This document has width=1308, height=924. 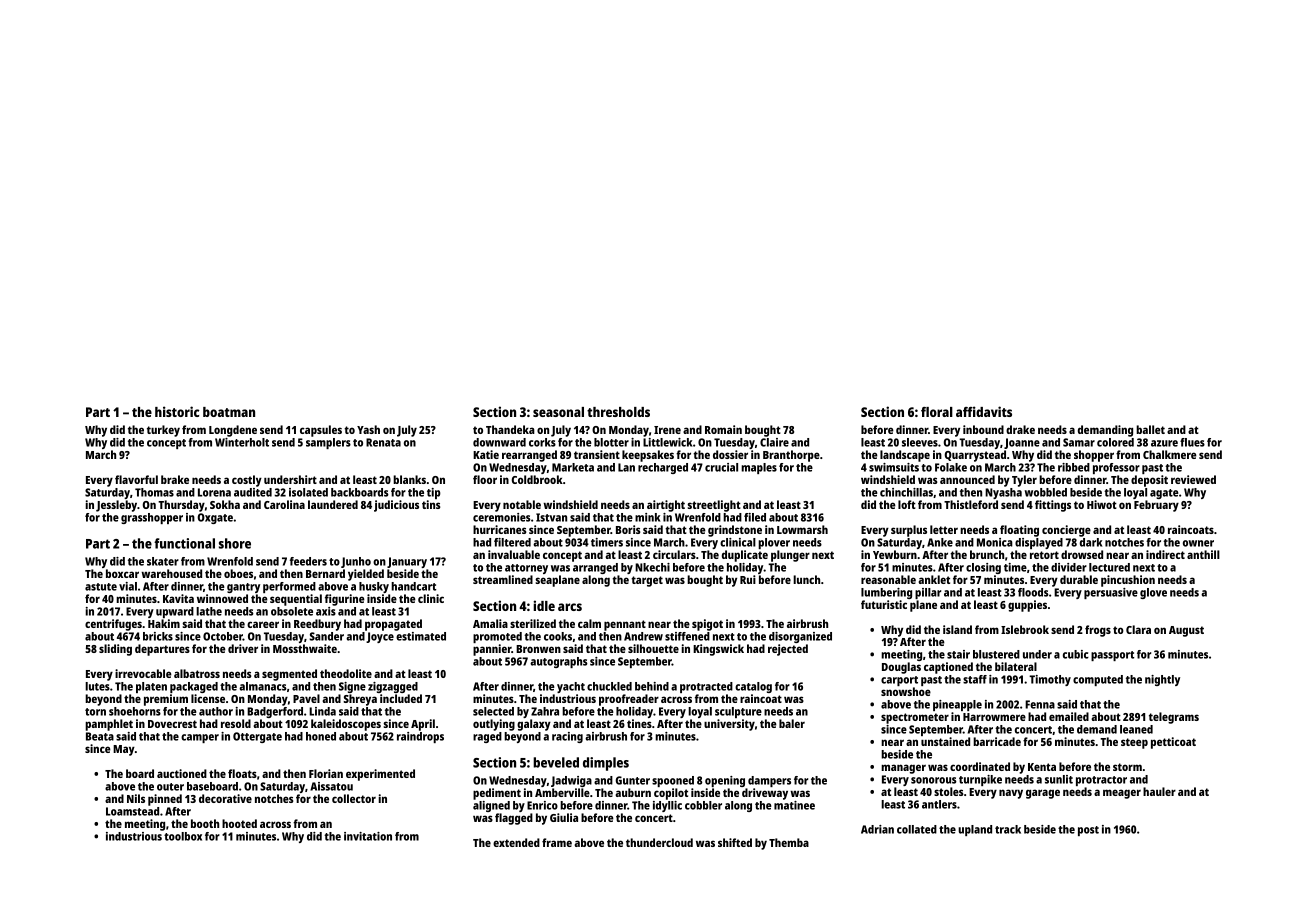 I want to click on zigzagged, so click(x=393, y=687).
